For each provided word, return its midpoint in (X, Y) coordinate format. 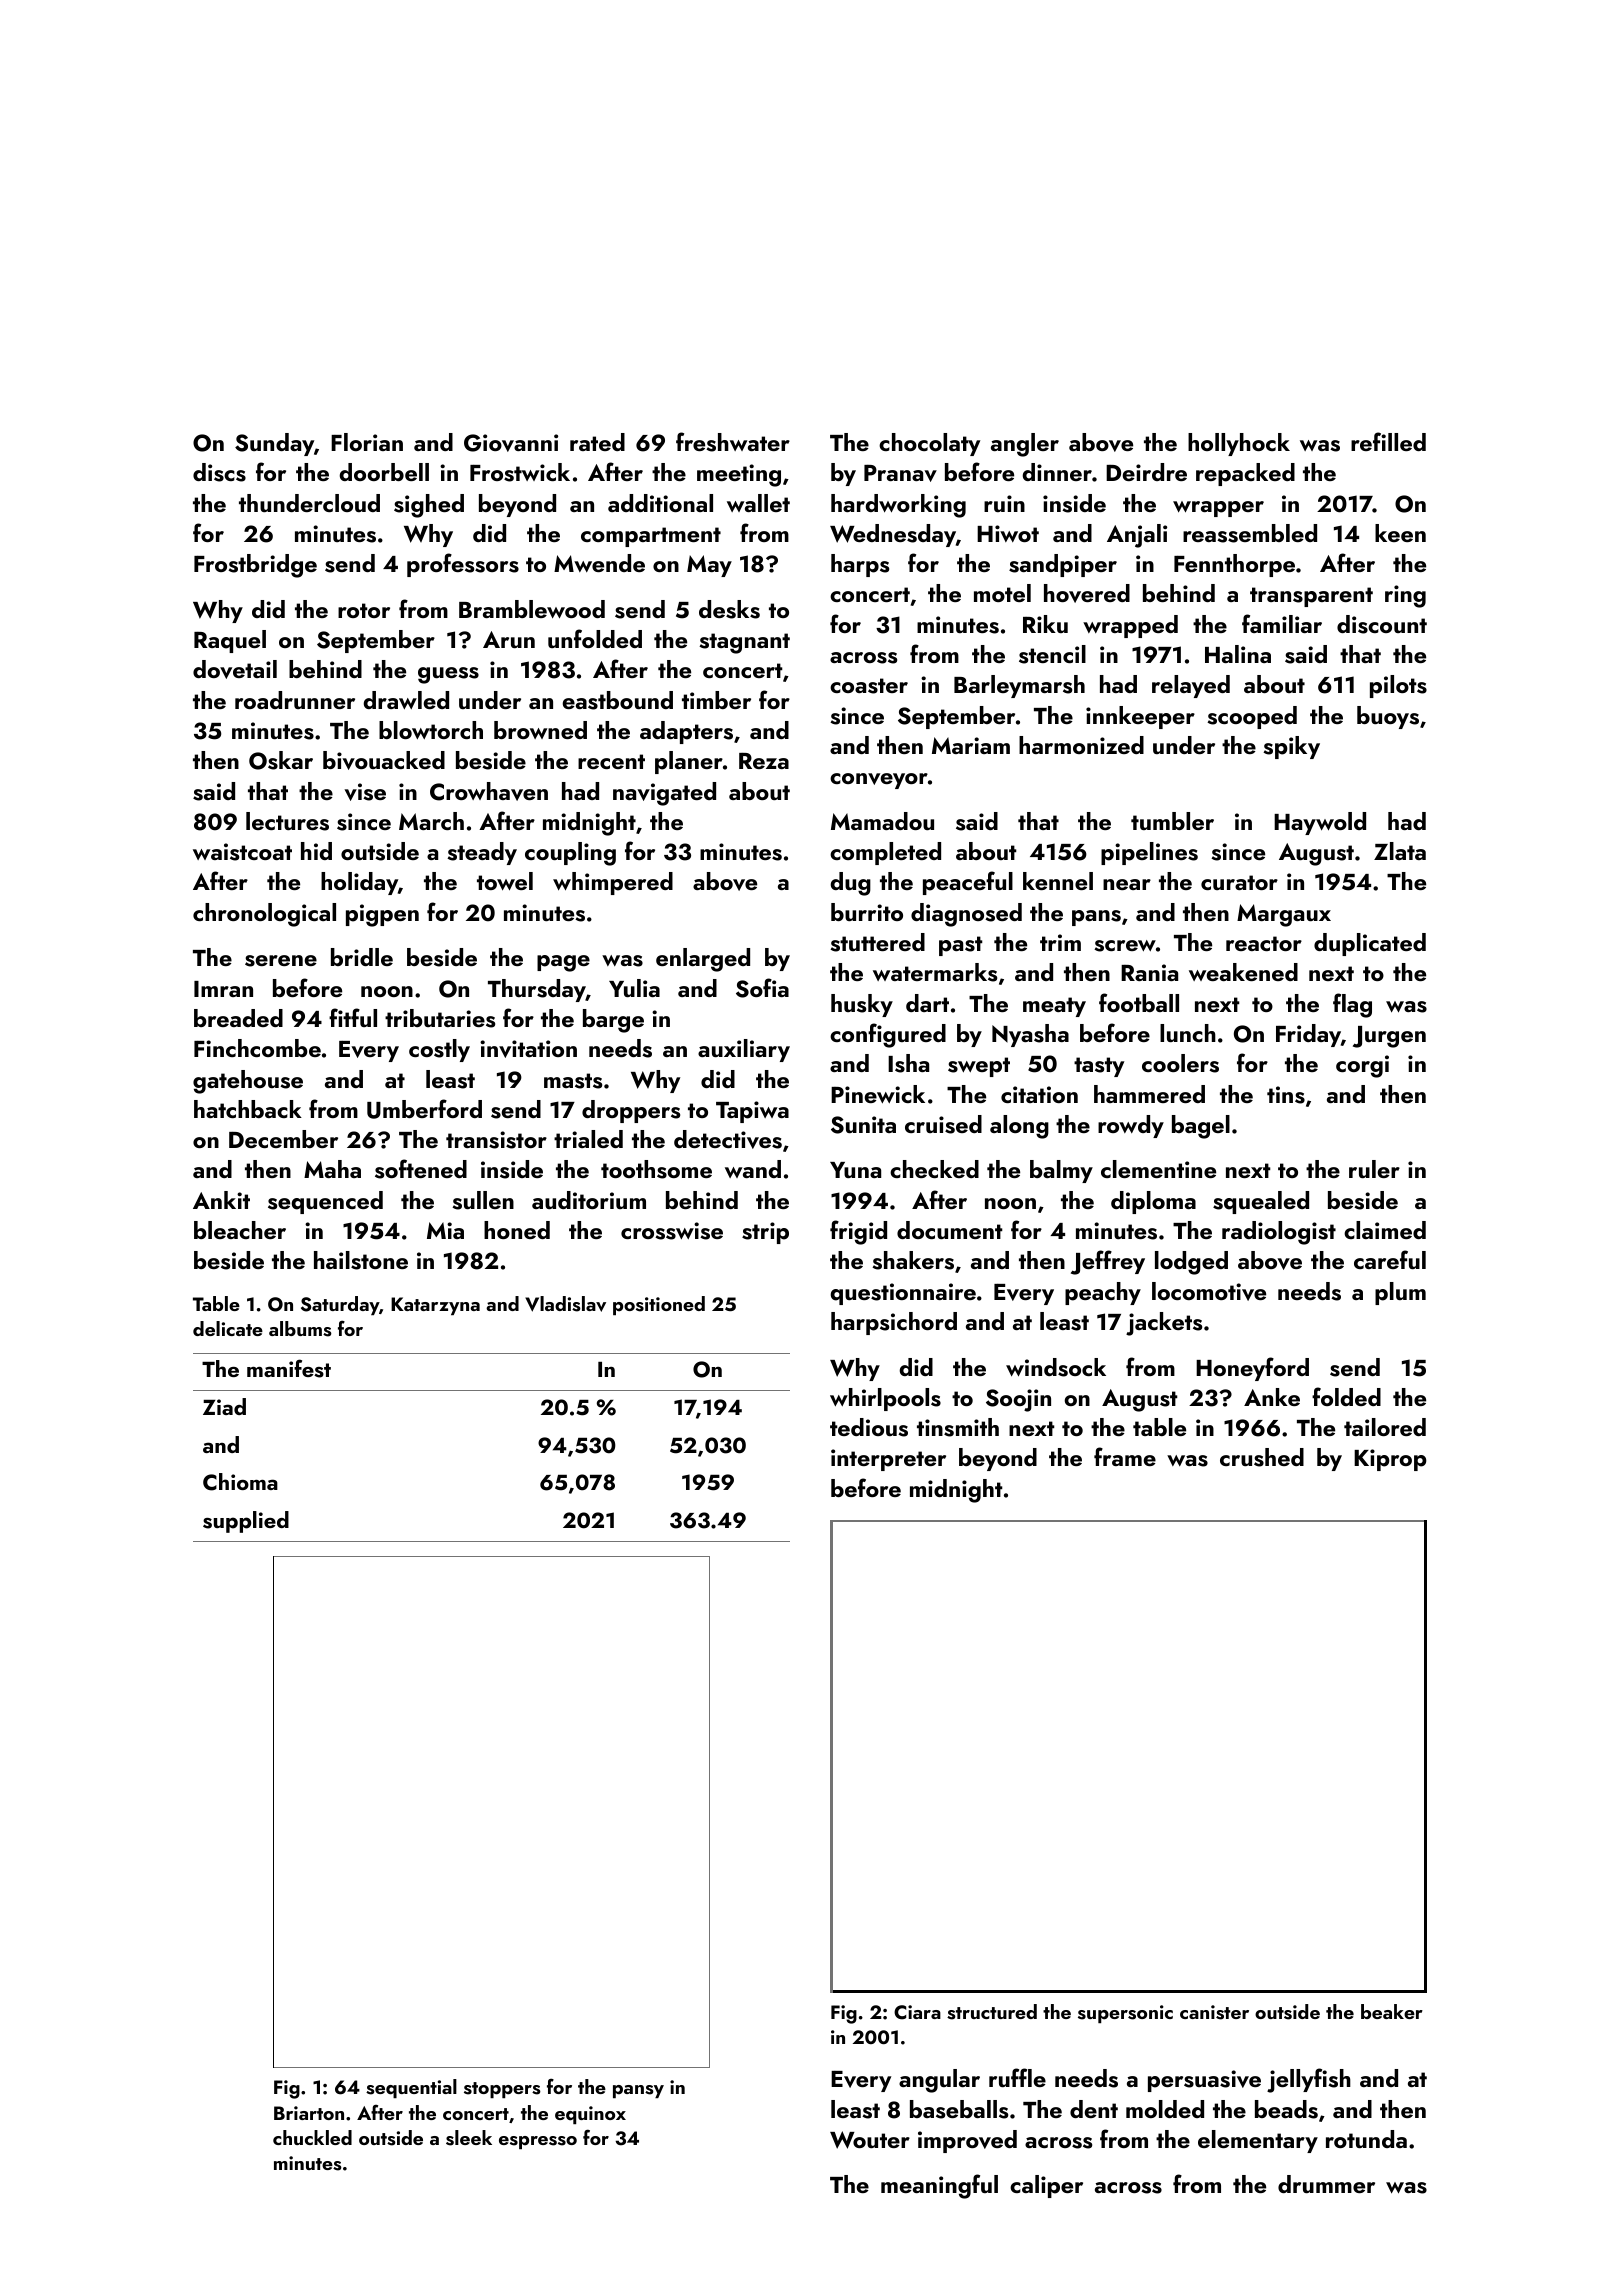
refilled (1388, 441)
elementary (1258, 2141)
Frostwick (520, 472)
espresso (538, 2142)
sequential (411, 2088)
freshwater (733, 442)
